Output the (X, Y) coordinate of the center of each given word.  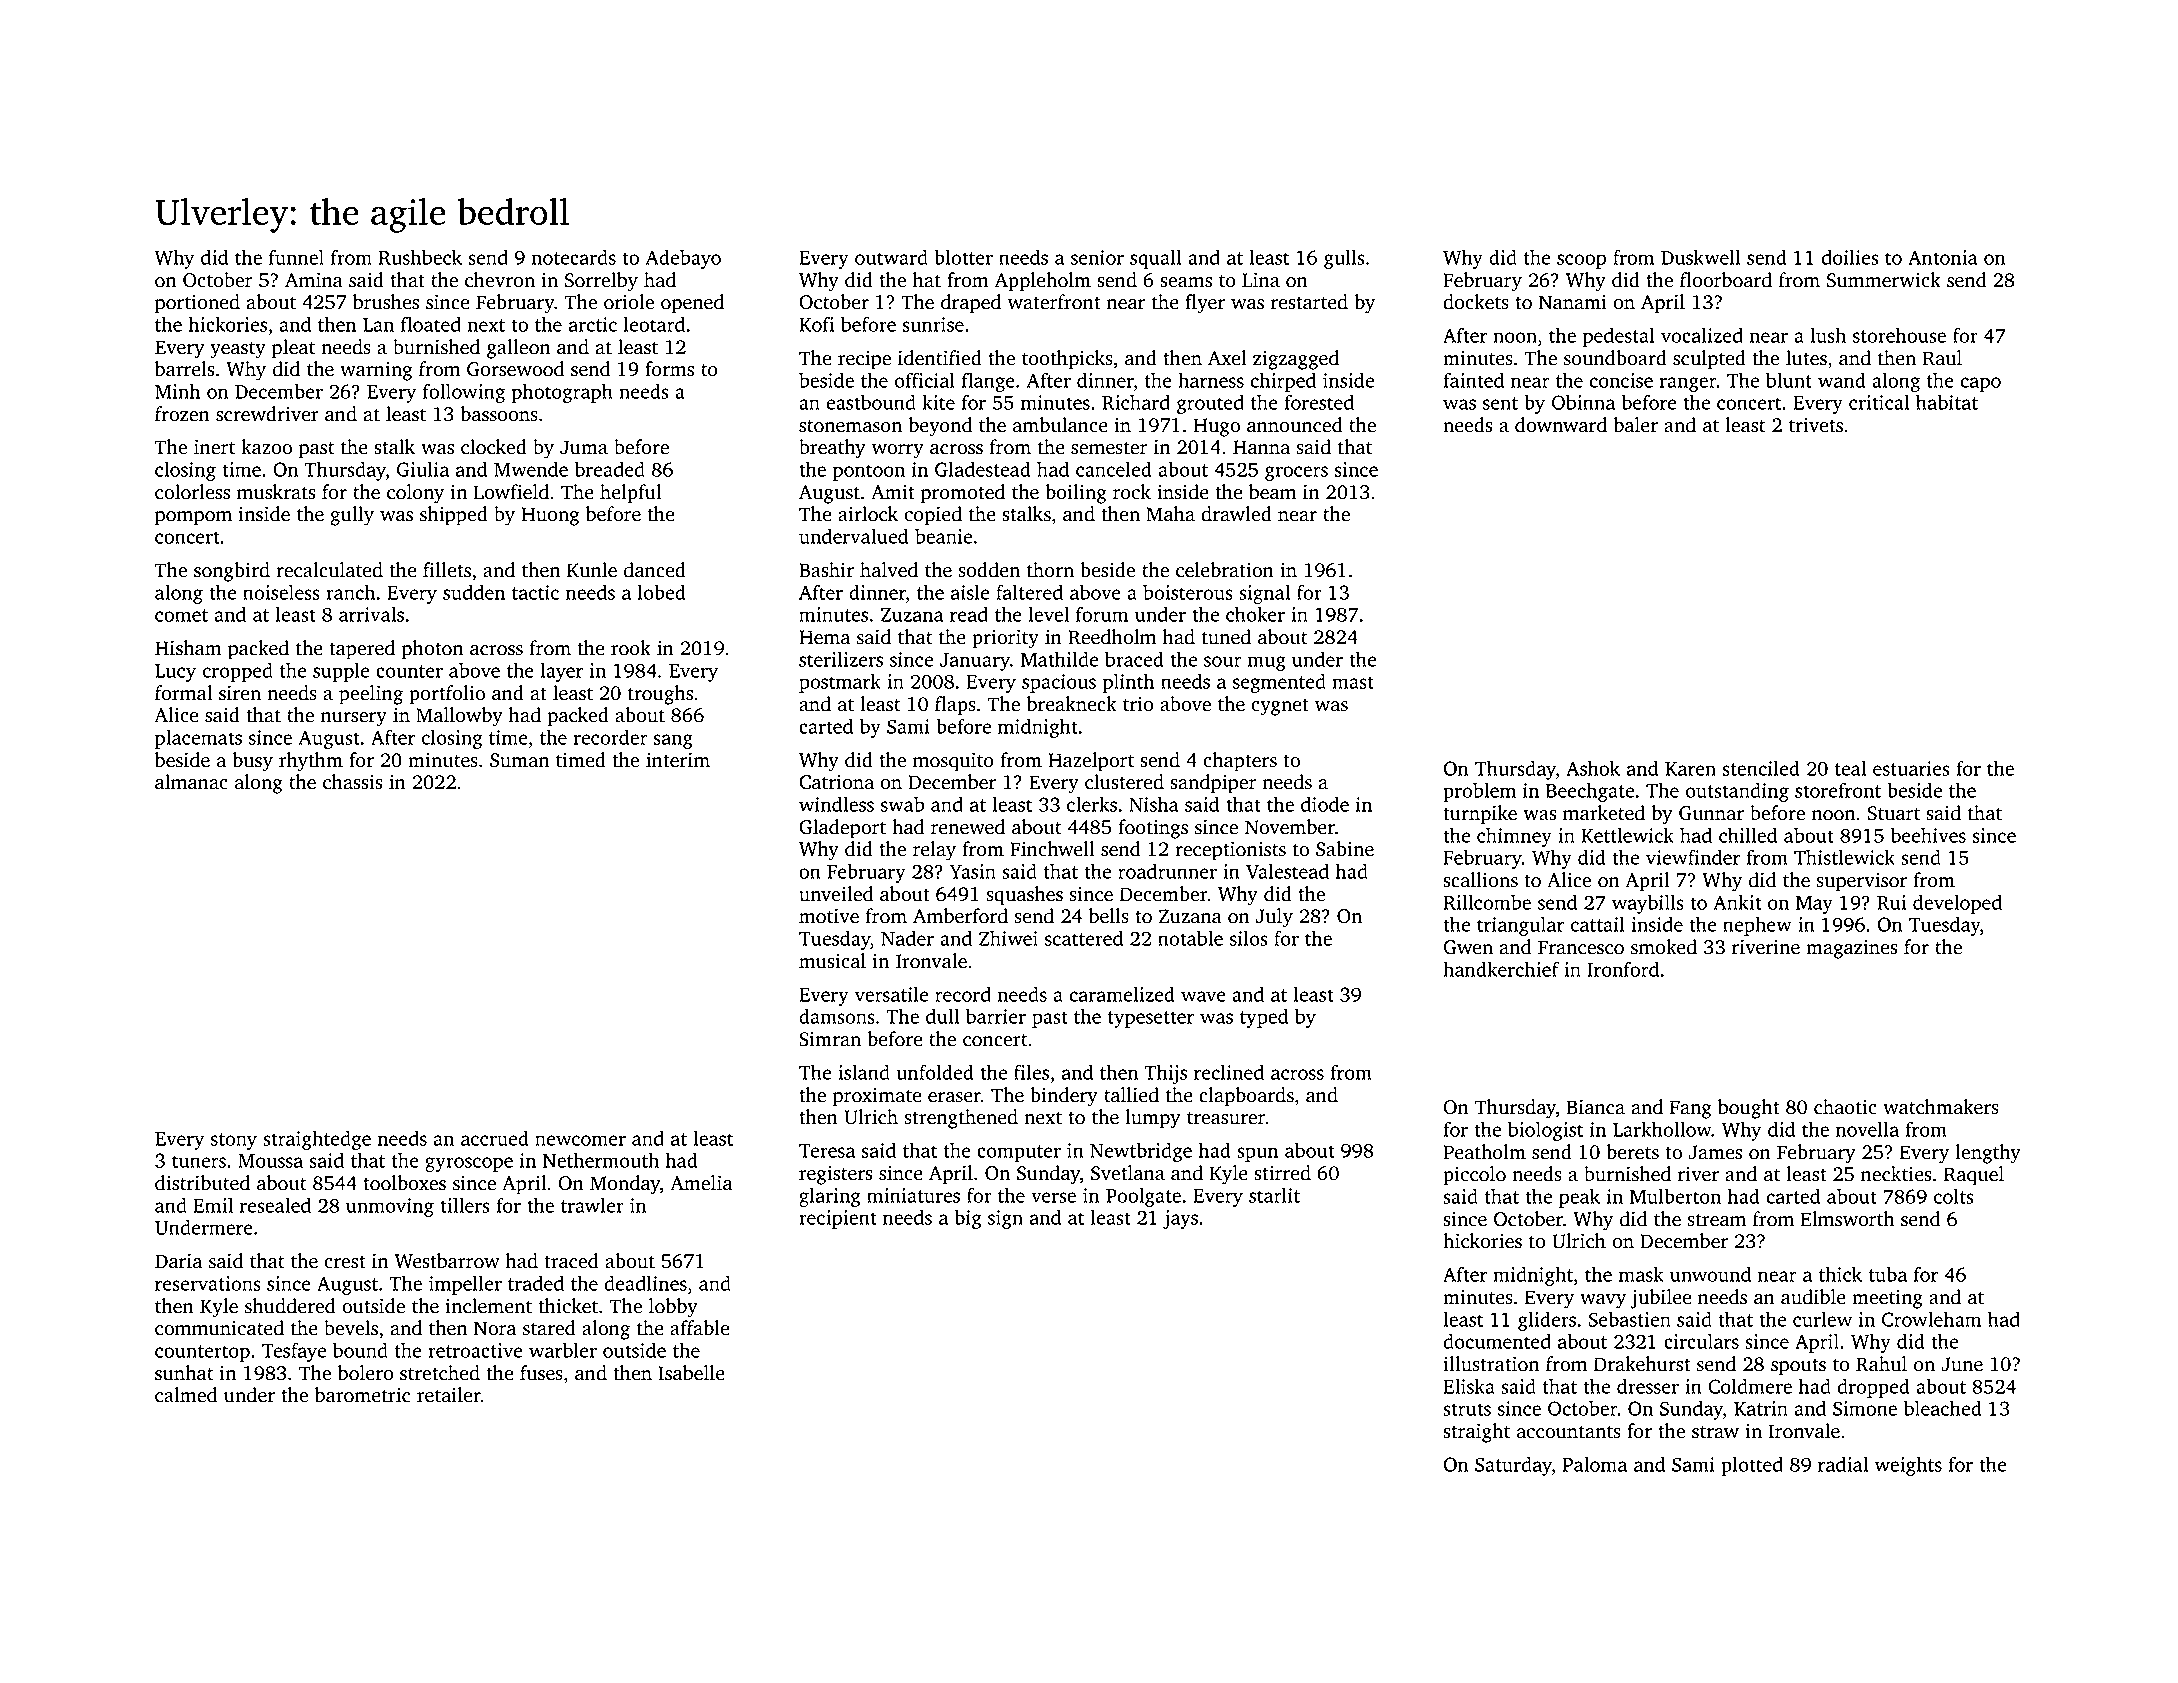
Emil (213, 1205)
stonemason (850, 426)
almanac (191, 782)
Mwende (531, 469)
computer (1019, 1153)
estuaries (1911, 768)
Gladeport (842, 829)
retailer (449, 1395)
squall (1155, 259)
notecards (573, 257)
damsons (837, 1016)
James (1715, 1152)
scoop (1581, 261)
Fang (1691, 1109)
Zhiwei (1008, 938)
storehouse (1899, 335)
